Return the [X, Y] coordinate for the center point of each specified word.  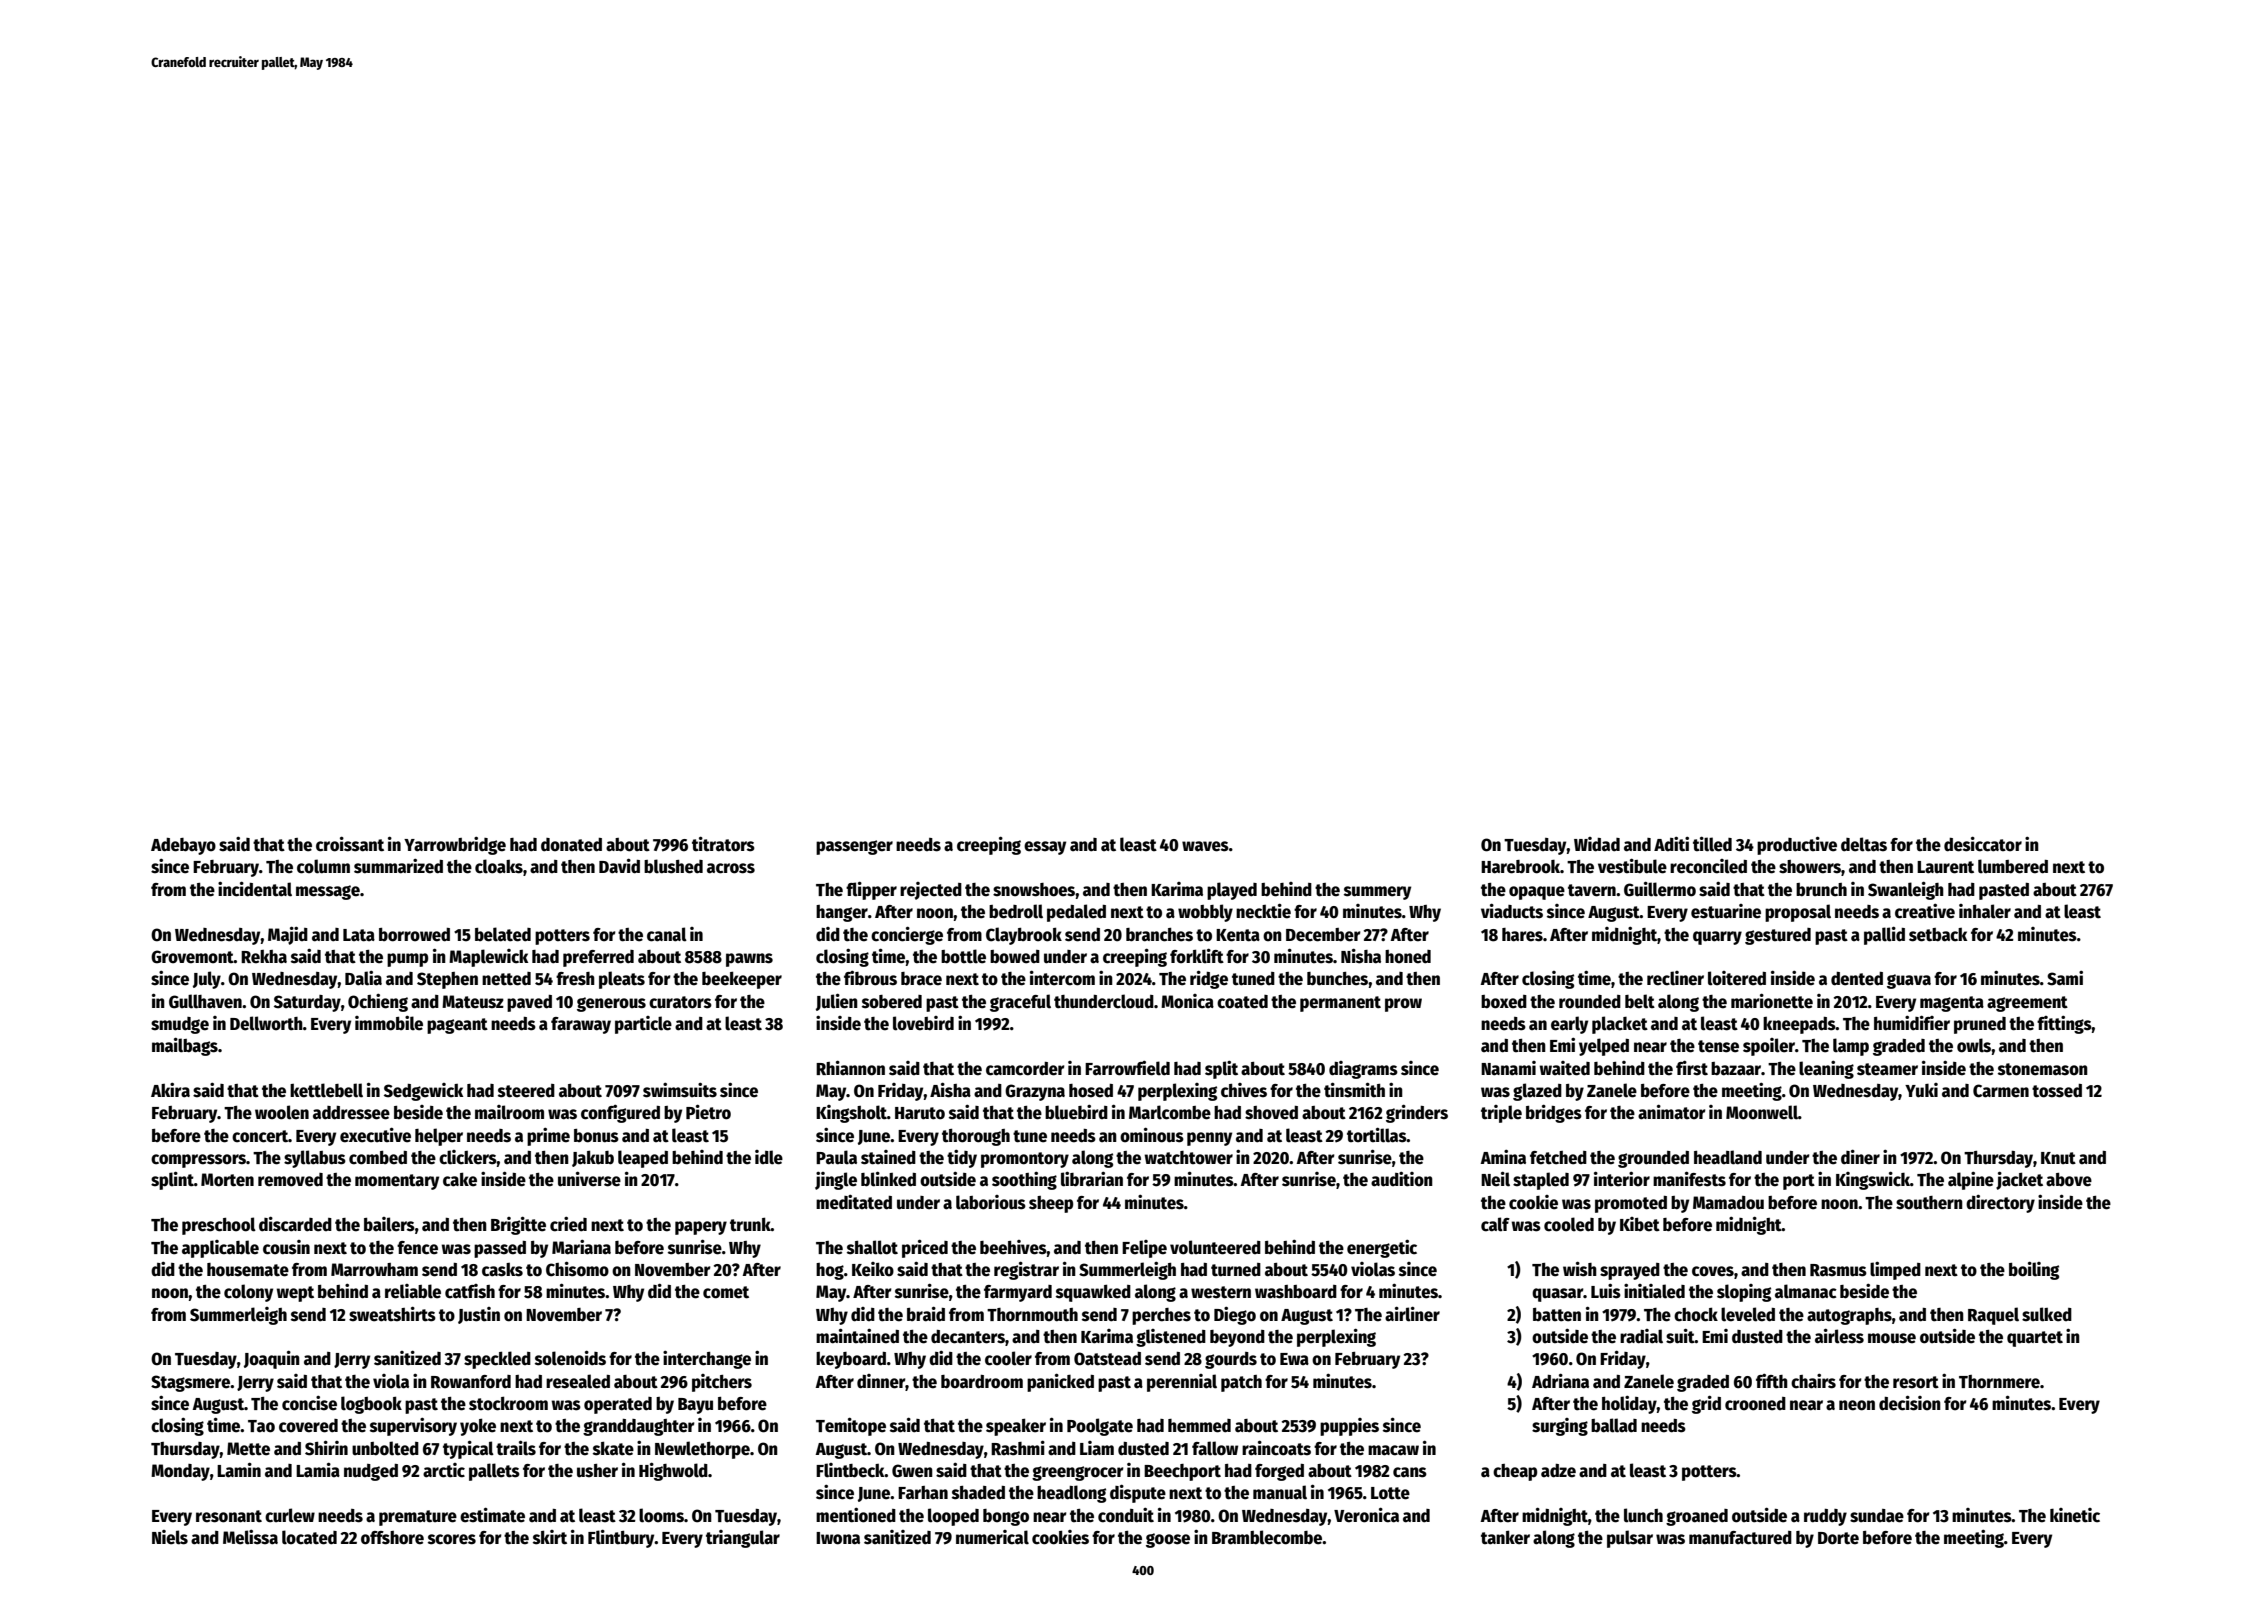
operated [618, 1405]
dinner [881, 1382]
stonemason [2043, 1069]
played [1232, 891]
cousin [286, 1247]
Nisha [1361, 956]
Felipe [1144, 1249]
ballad [1614, 1425]
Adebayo [183, 846]
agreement [2027, 1004]
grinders [1417, 1113]
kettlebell [326, 1090]
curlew [290, 1515]
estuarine [1726, 911]
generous [611, 1004]
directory [2000, 1204]
